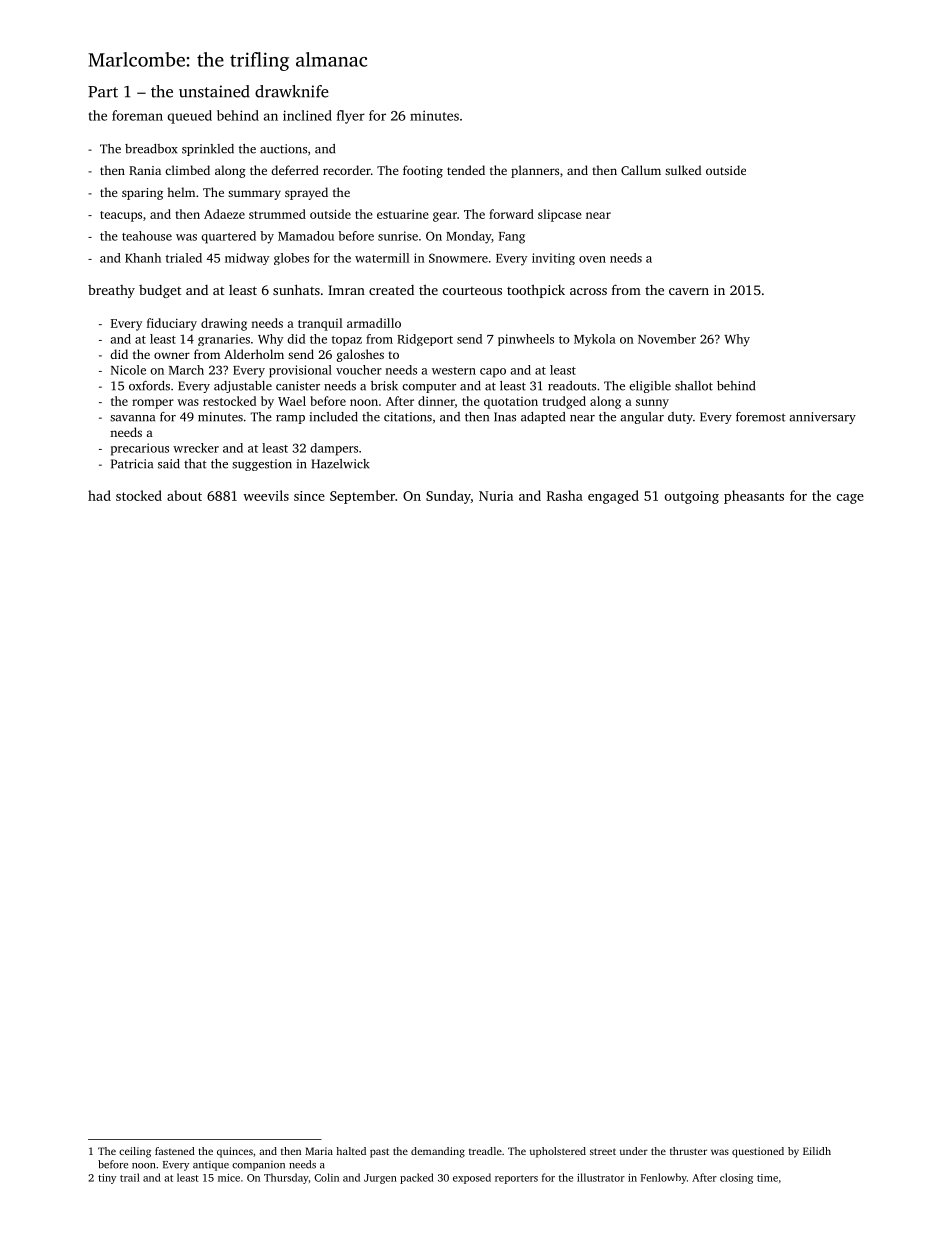  I want to click on fastened, so click(175, 1151).
